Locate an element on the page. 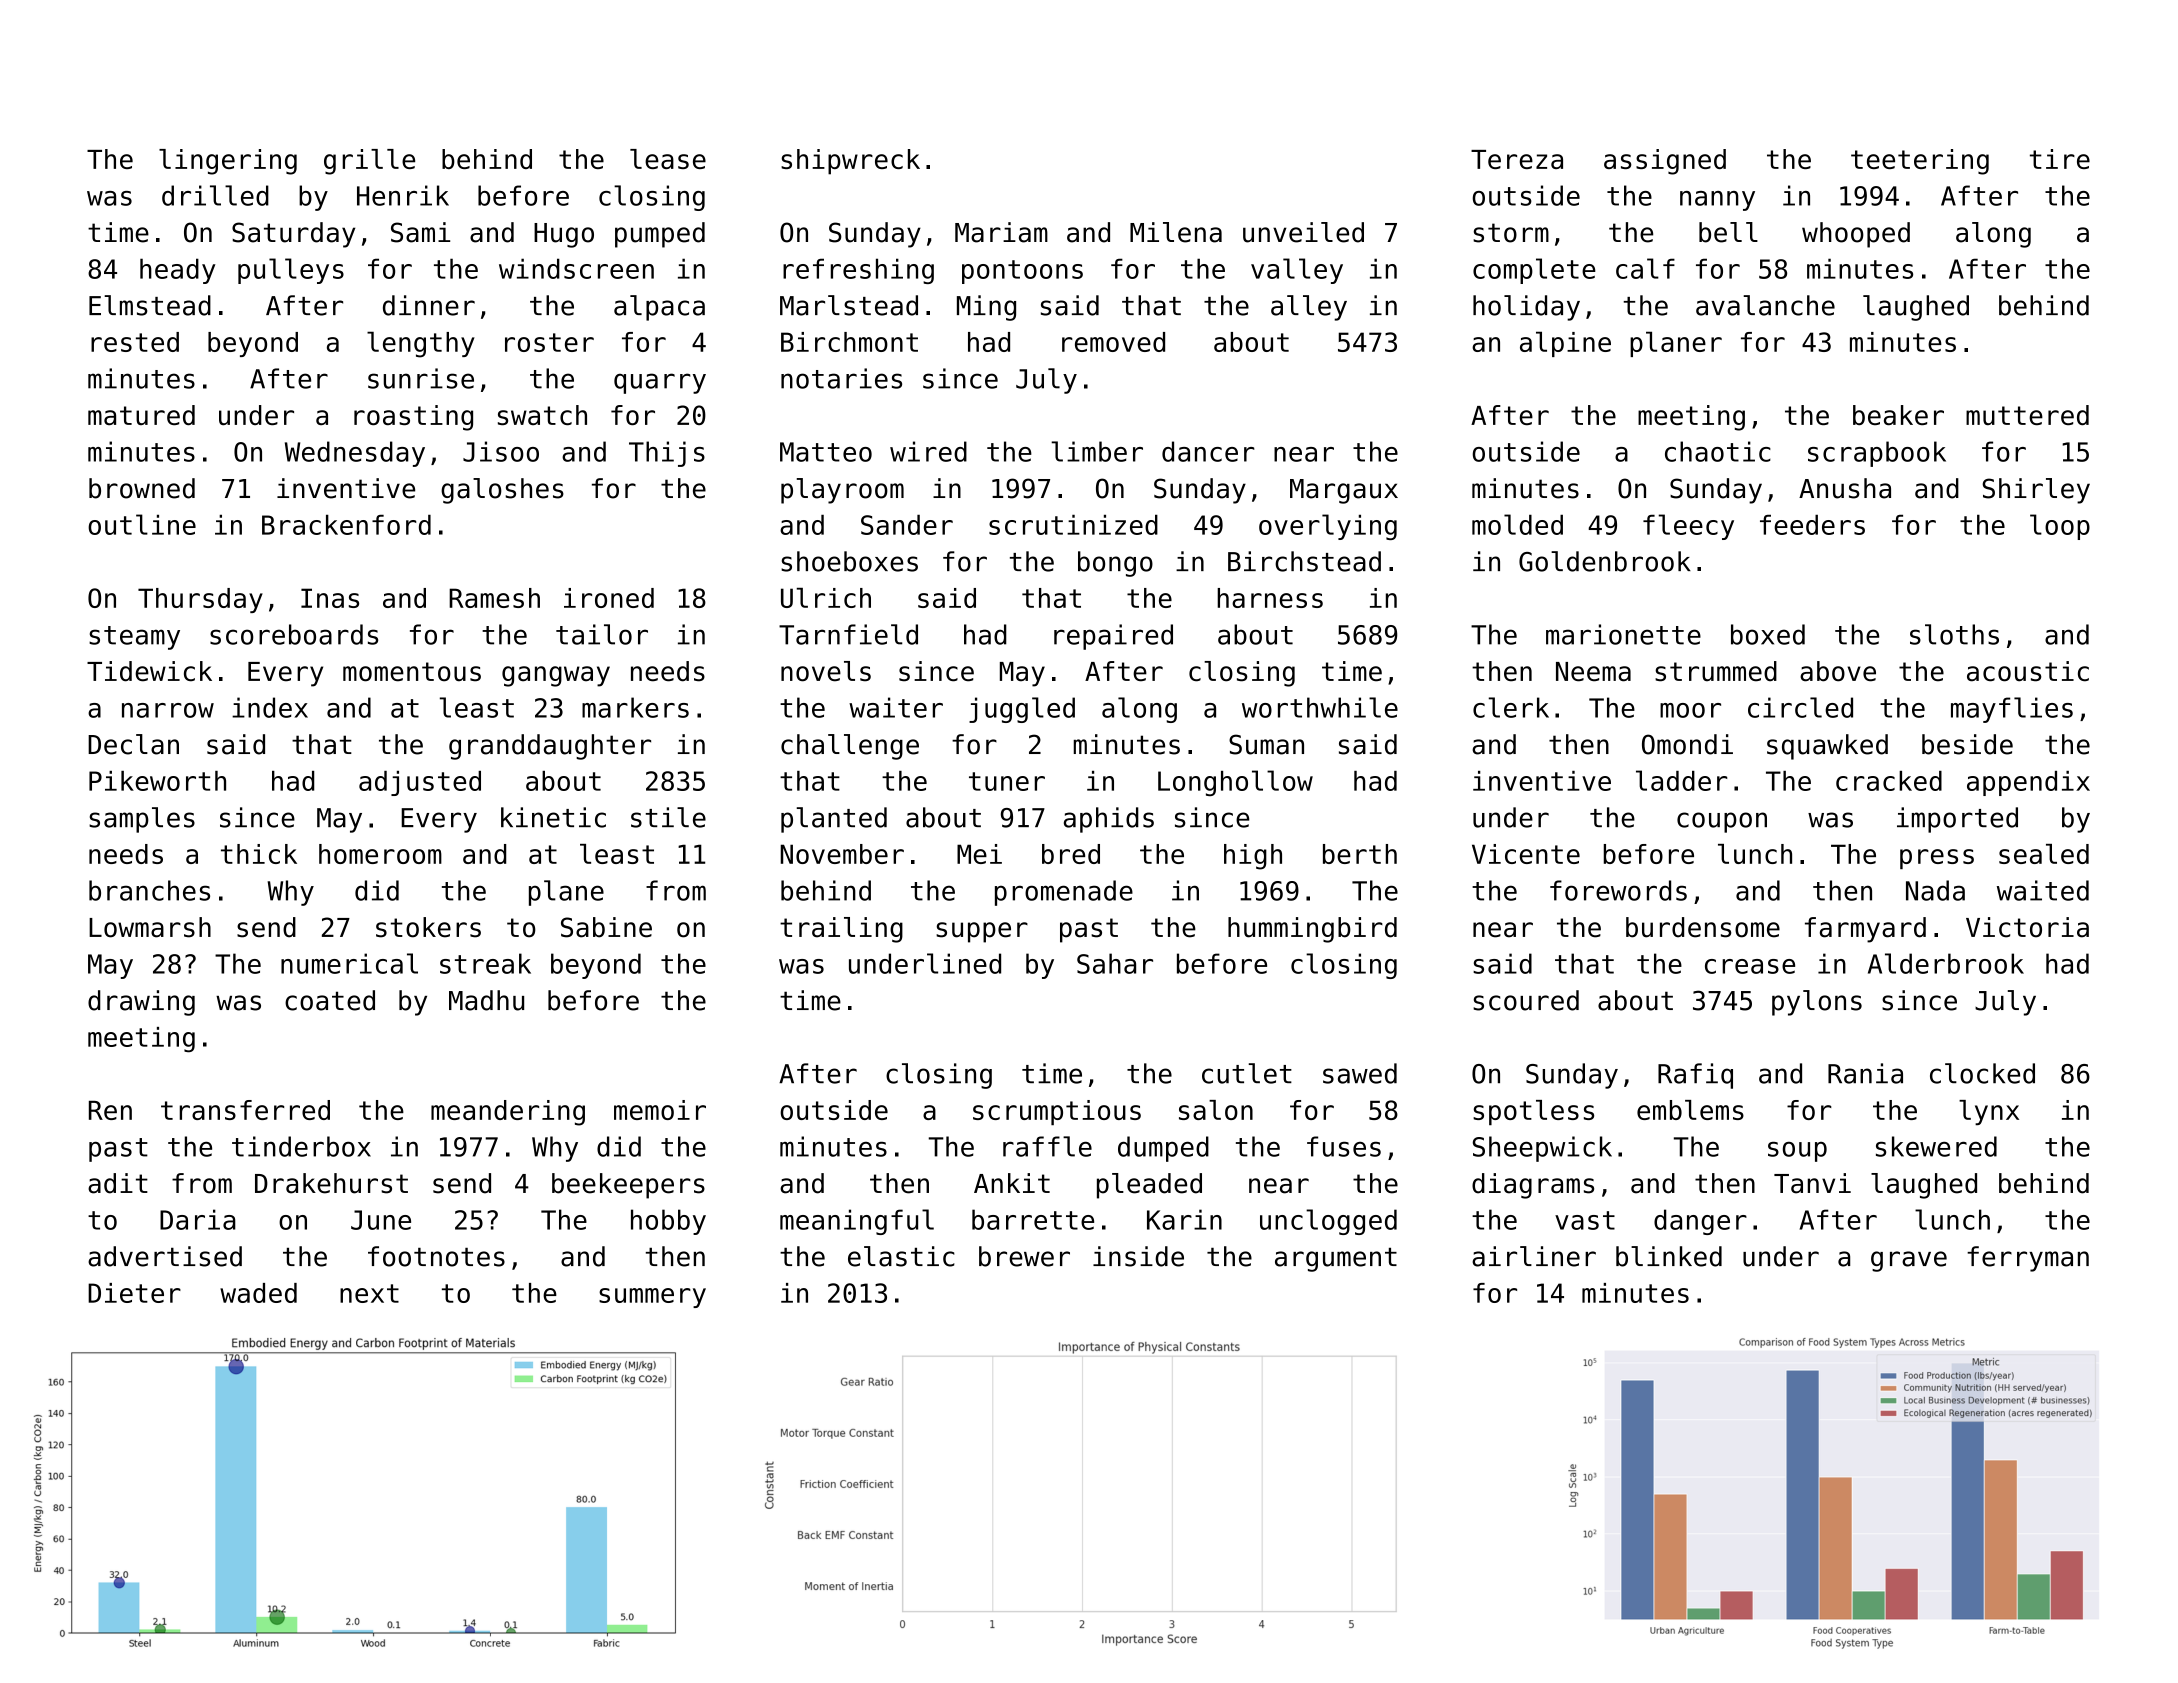 The height and width of the document is (1683, 2178). boxed is located at coordinates (1768, 634).
